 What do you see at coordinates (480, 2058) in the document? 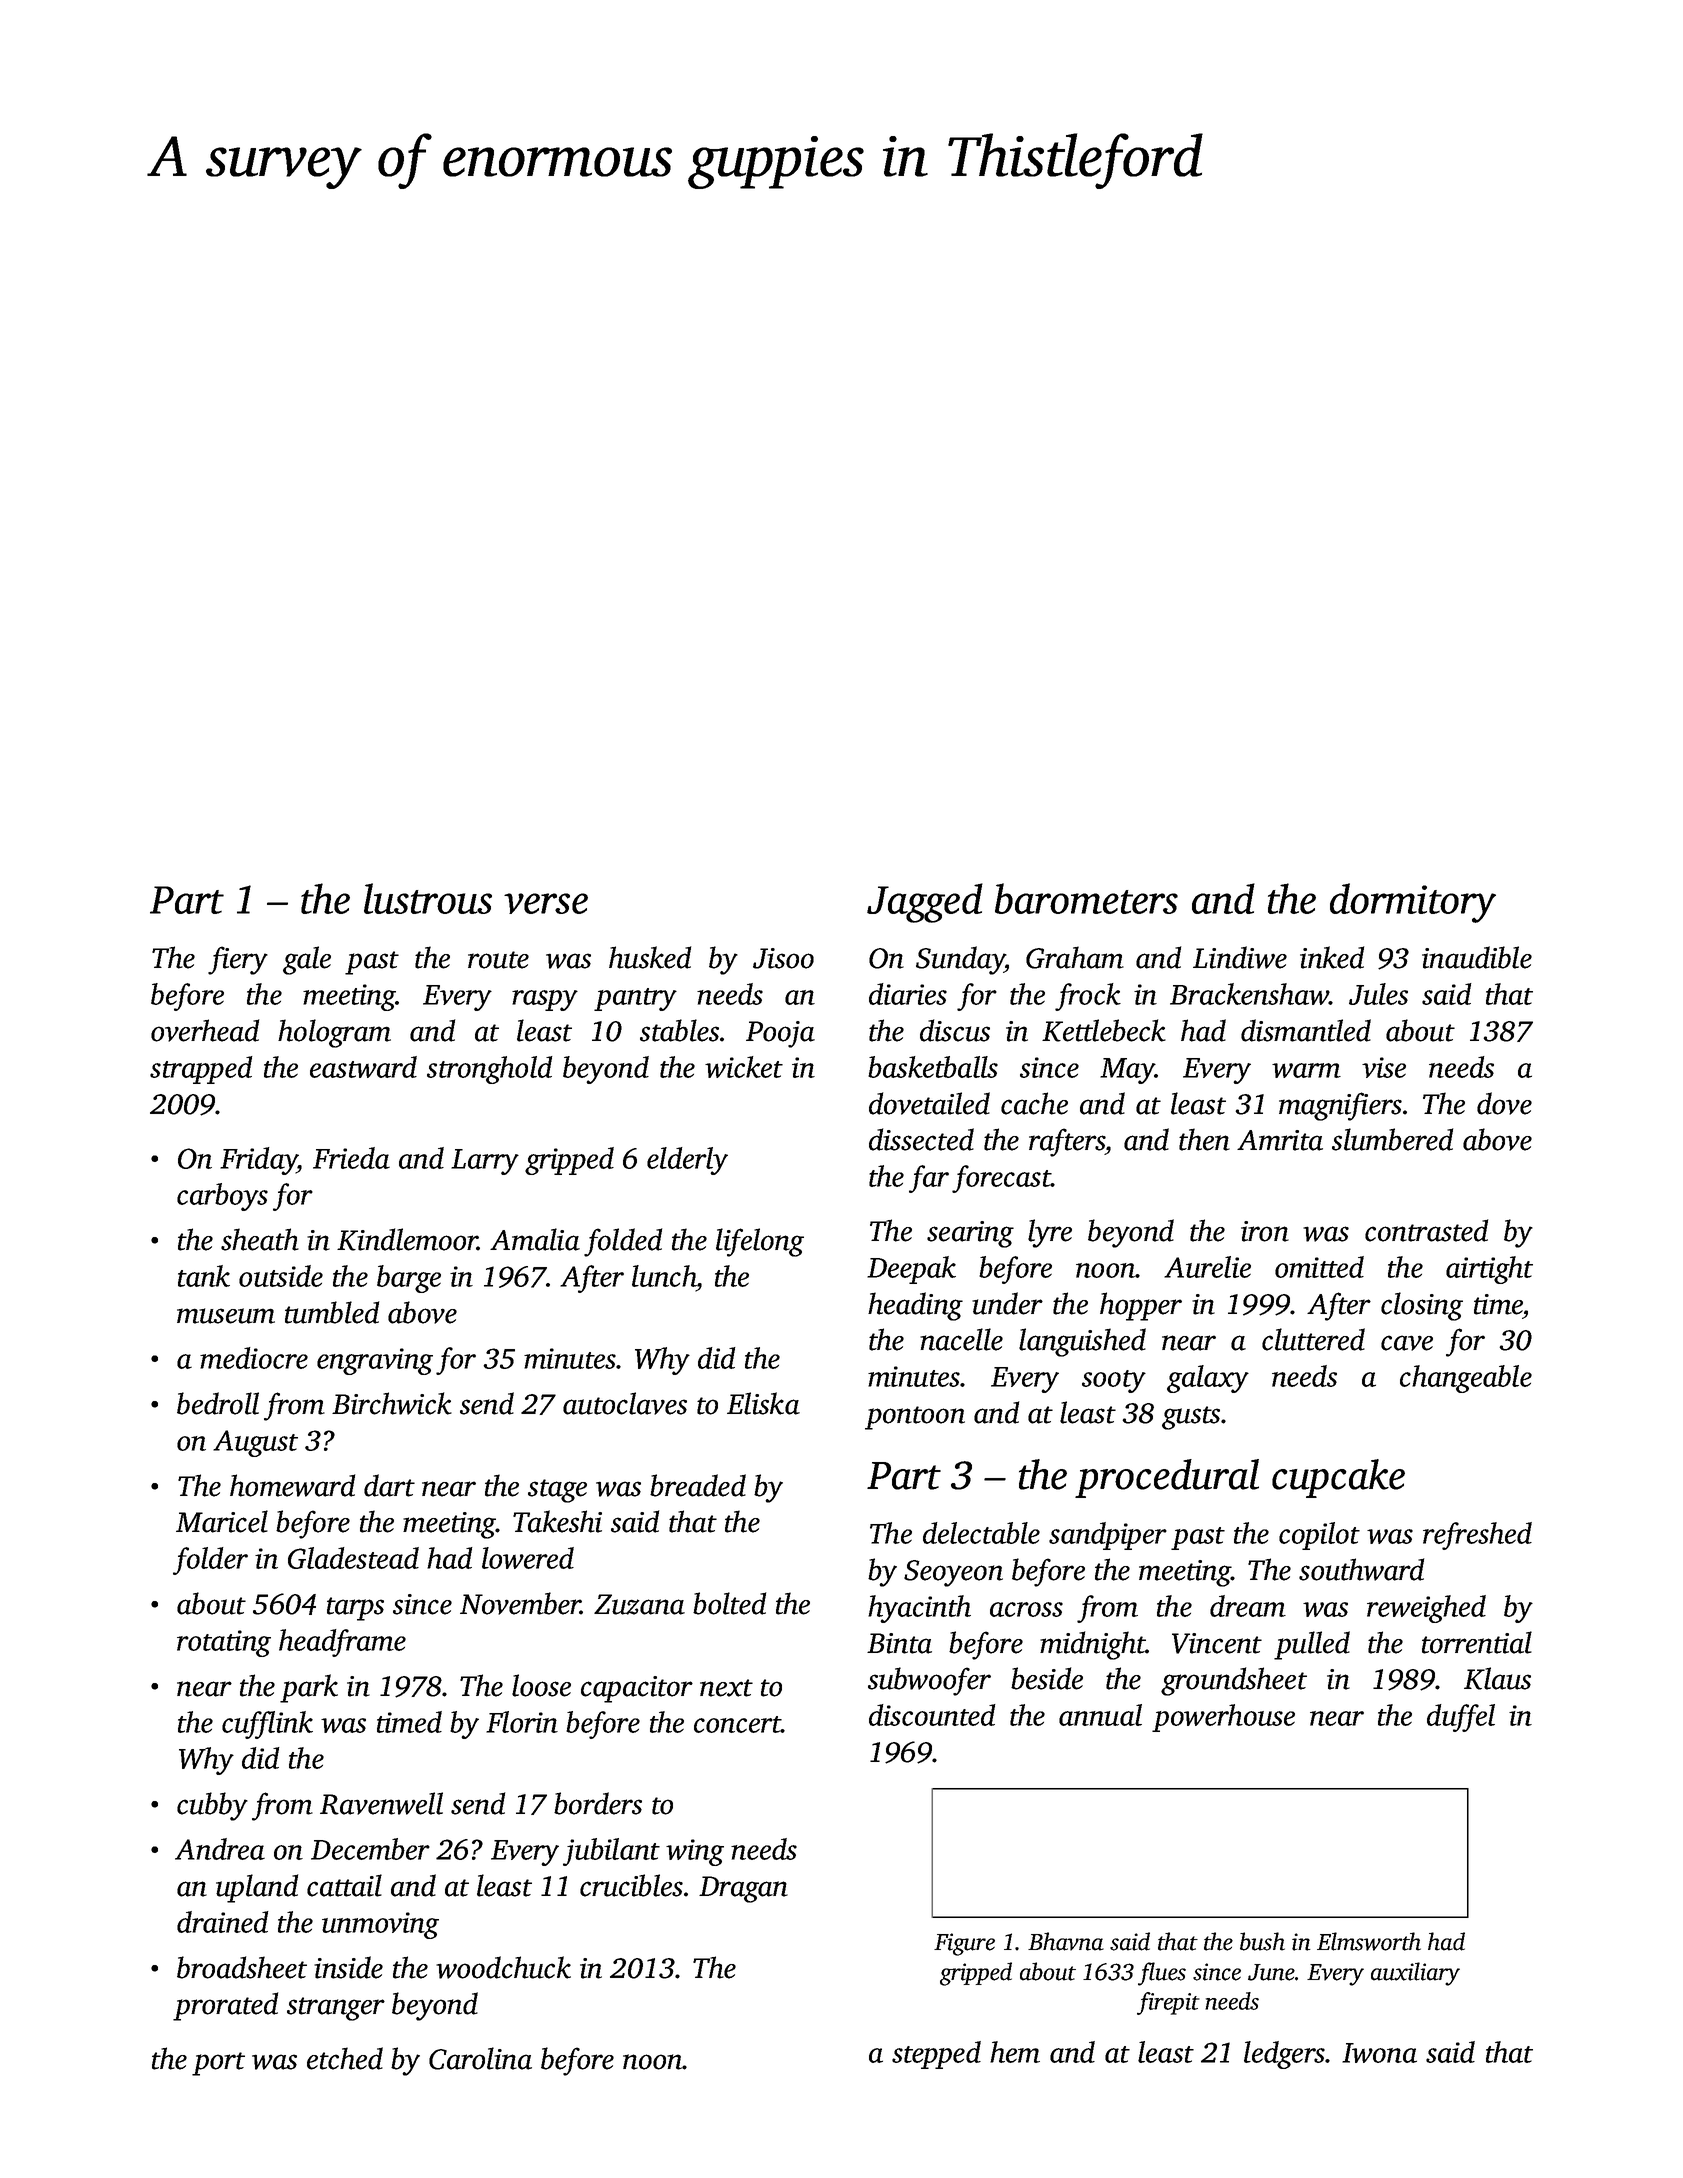
I see `Carolina` at bounding box center [480, 2058].
